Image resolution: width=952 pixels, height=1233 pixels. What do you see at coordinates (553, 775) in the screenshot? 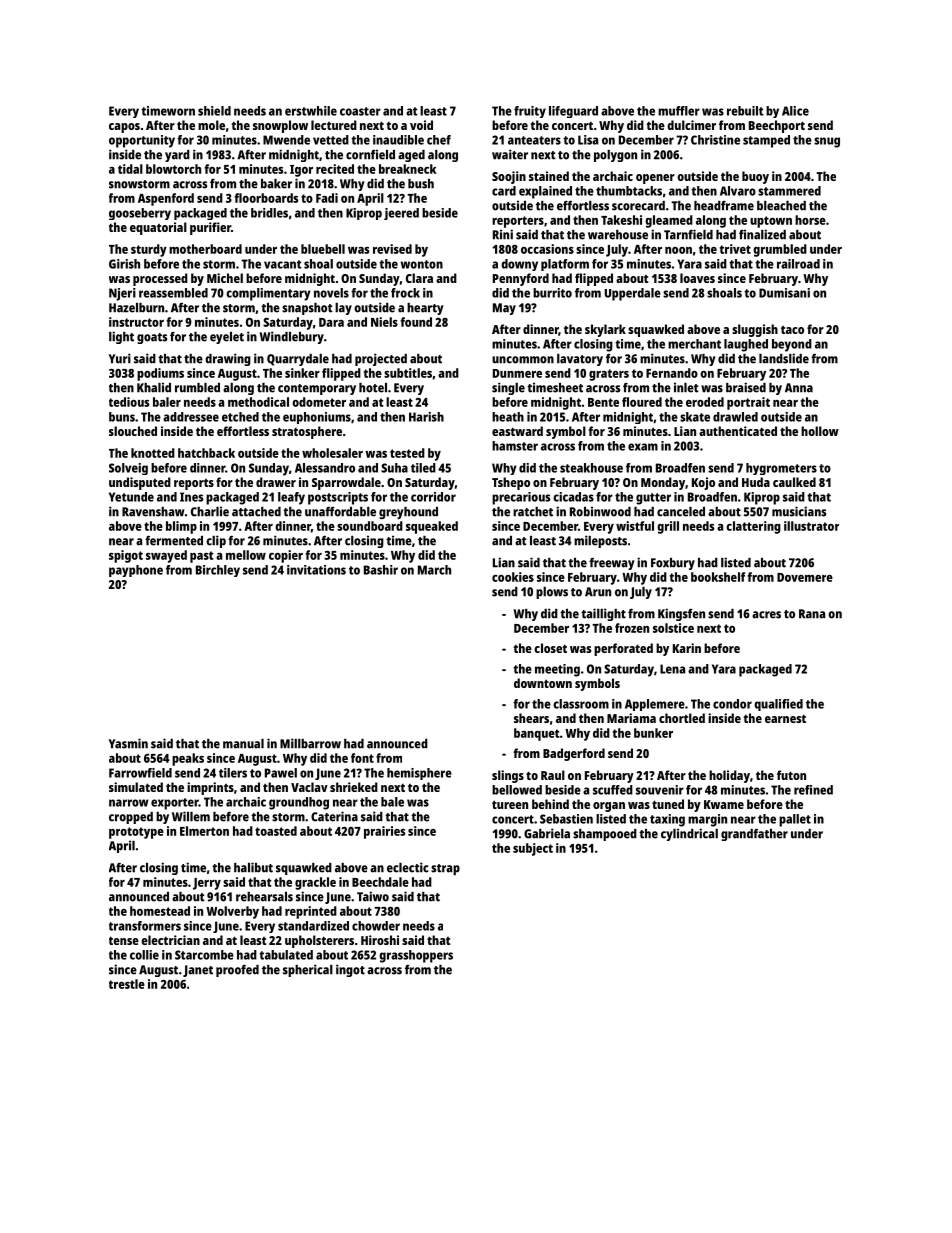
I see `Raul` at bounding box center [553, 775].
